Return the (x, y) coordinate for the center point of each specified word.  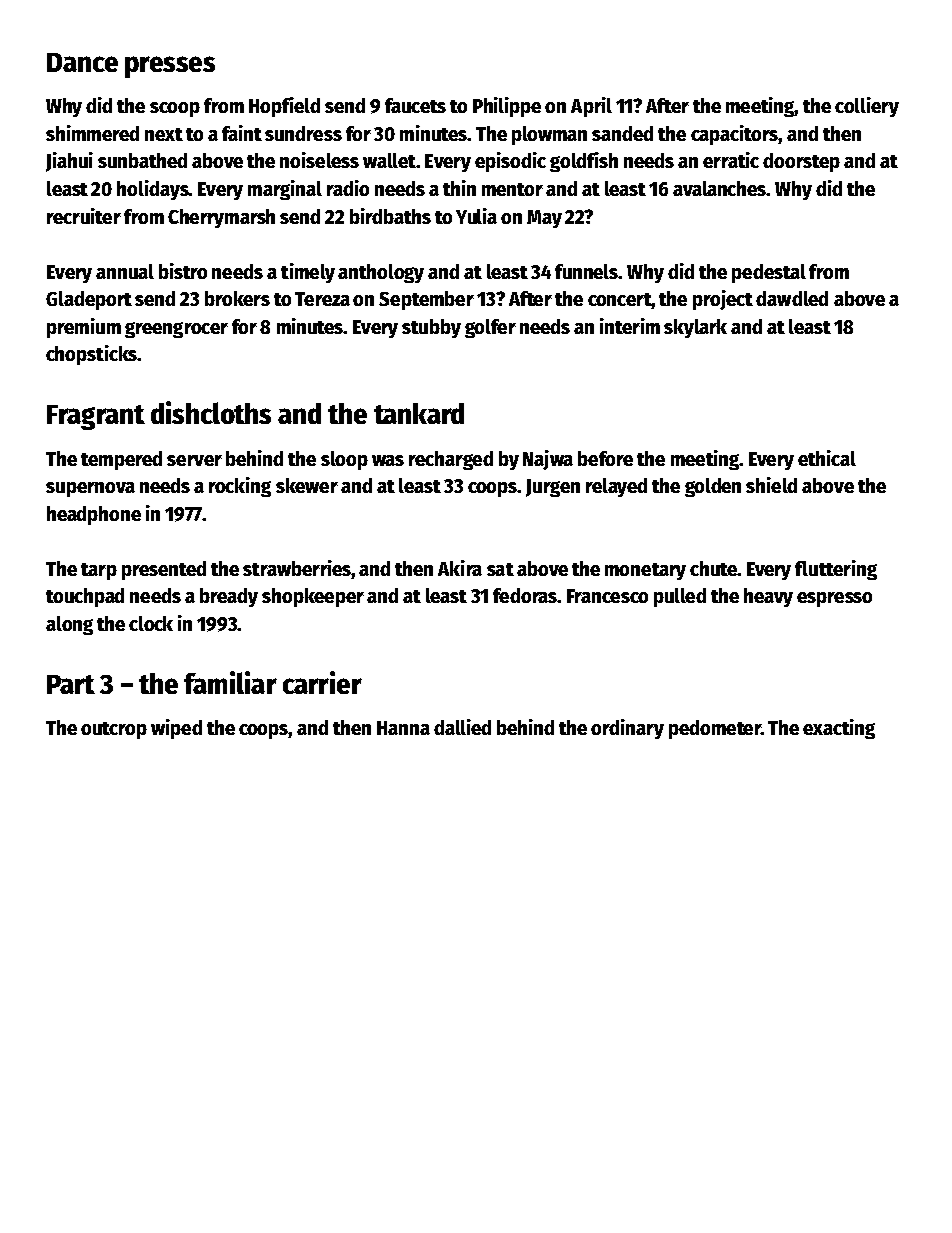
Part (71, 684)
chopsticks (91, 355)
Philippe (507, 107)
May (544, 219)
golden (713, 487)
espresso (834, 599)
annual (125, 271)
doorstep (801, 162)
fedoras (525, 595)
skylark (695, 328)
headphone (94, 515)
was (388, 460)
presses (170, 67)
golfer (490, 328)
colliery (867, 107)
